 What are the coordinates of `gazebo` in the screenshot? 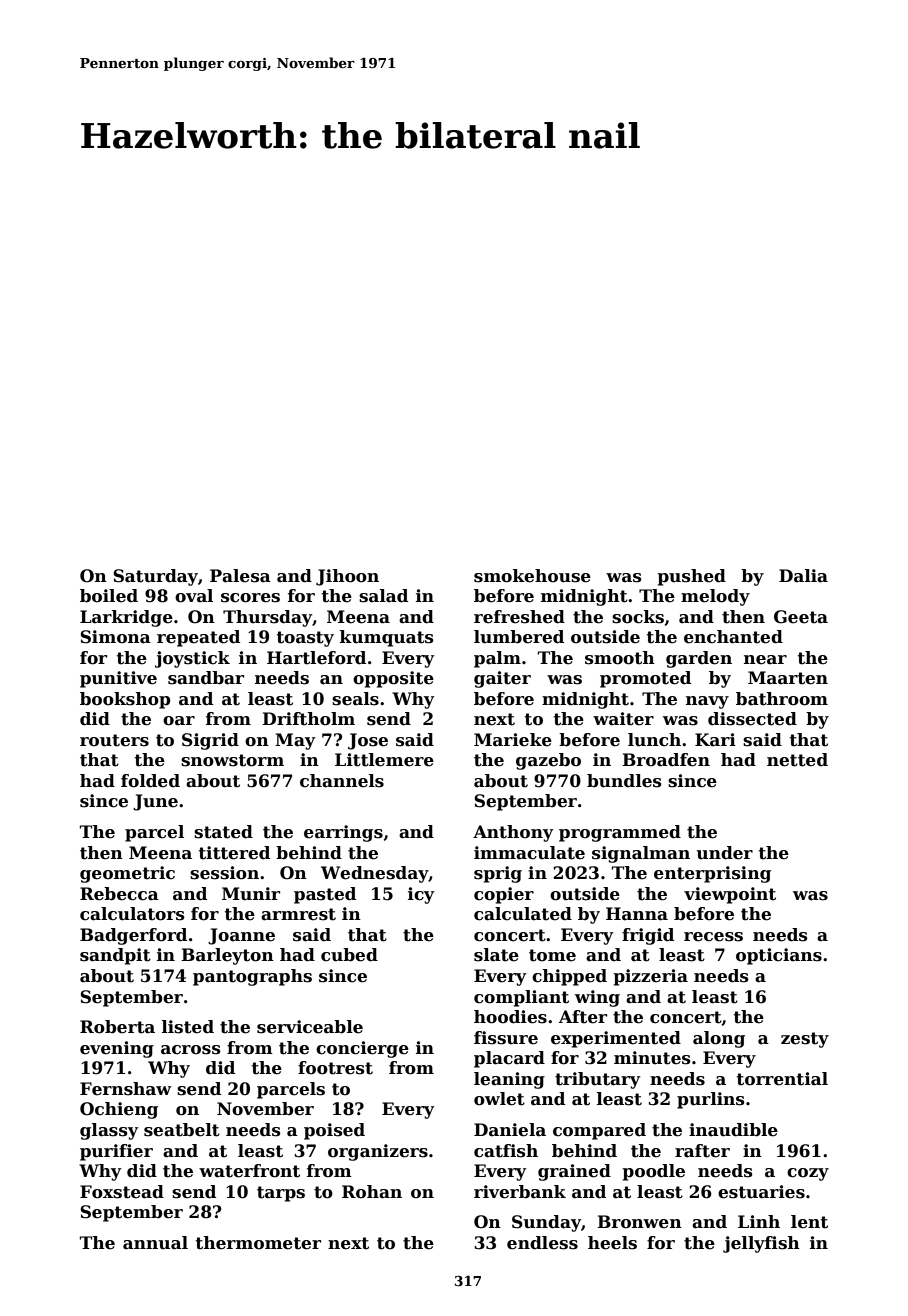 It's located at (548, 761).
